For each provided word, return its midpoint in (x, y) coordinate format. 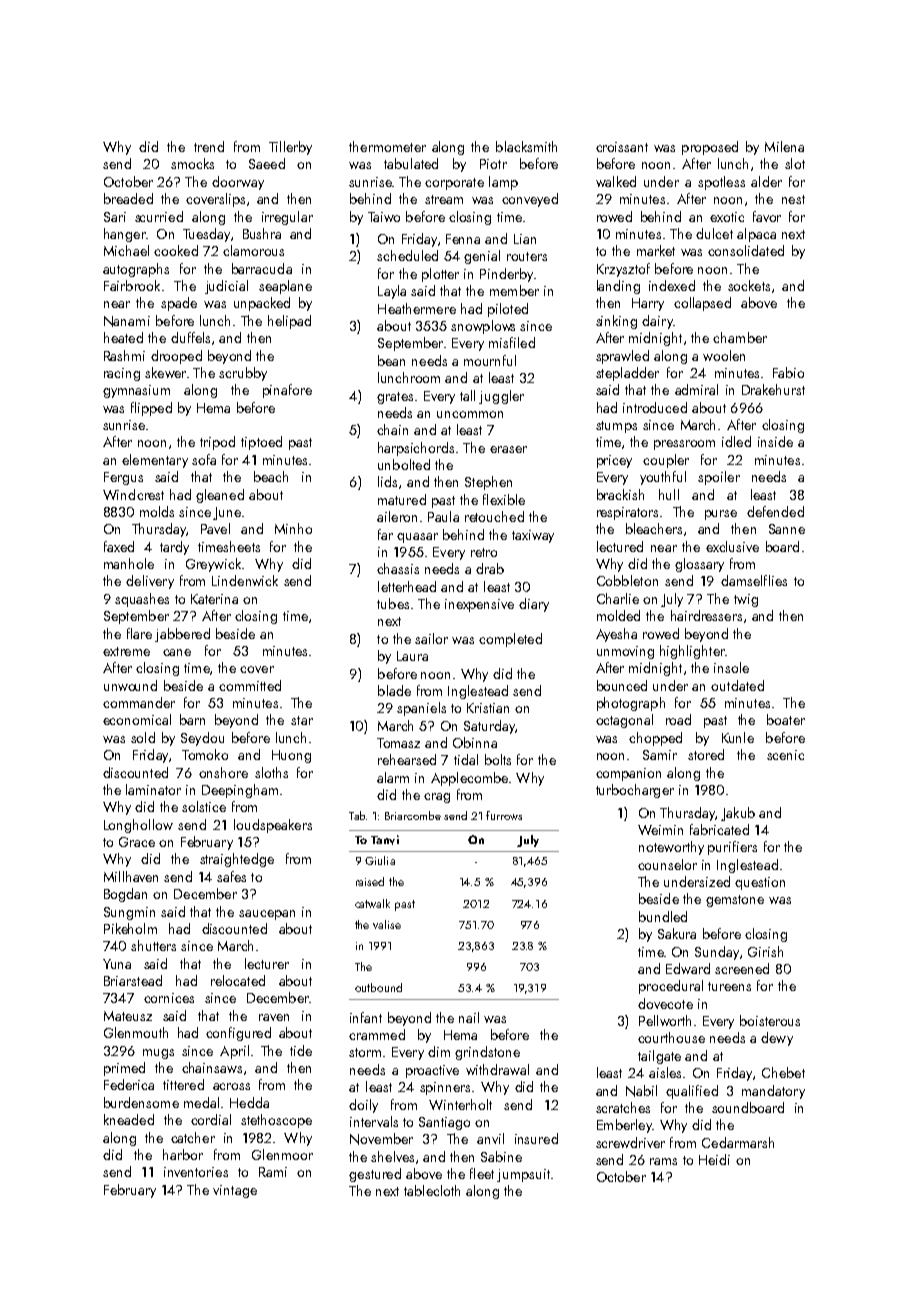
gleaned (220, 496)
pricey (614, 461)
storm (365, 1052)
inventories (196, 1172)
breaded (128, 198)
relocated (238, 980)
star (302, 720)
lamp (503, 183)
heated (123, 337)
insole (731, 667)
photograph (631, 704)
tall (467, 395)
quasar (417, 538)
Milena (784, 146)
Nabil (641, 1091)
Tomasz (398, 743)
